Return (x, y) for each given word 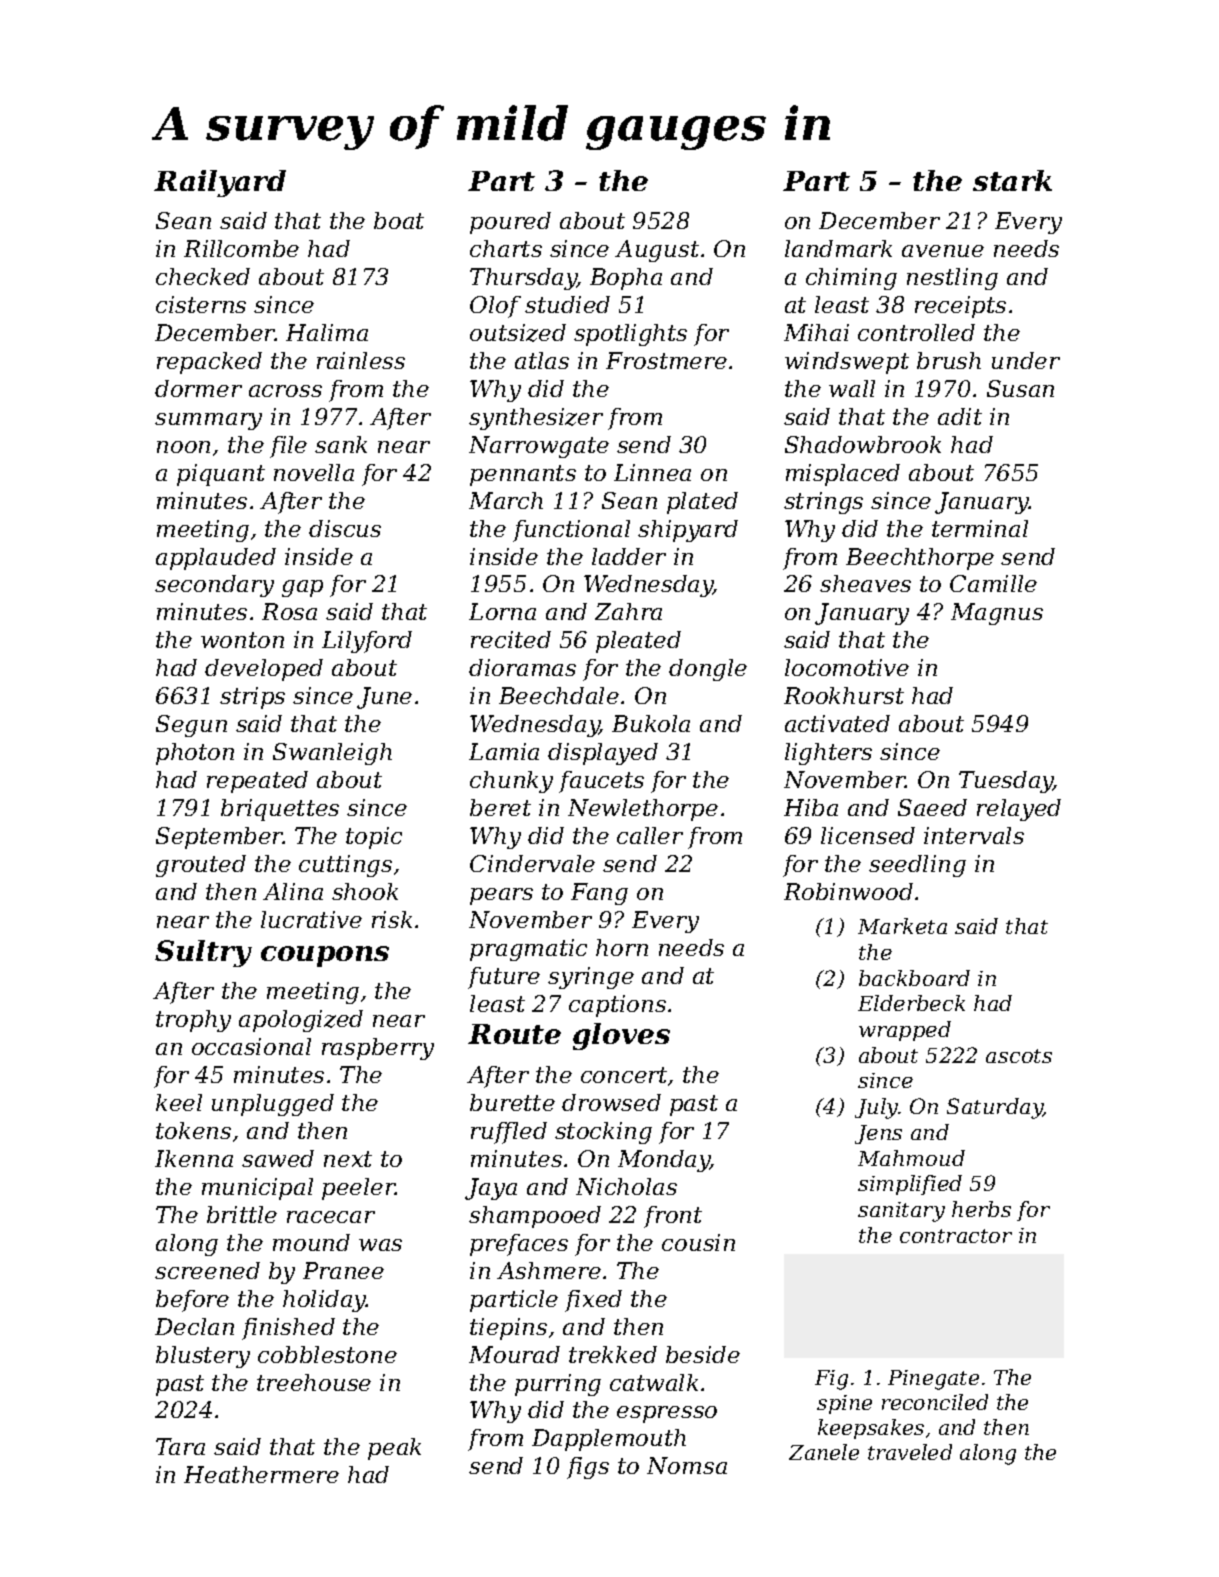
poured (510, 223)
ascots (1019, 1056)
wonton (242, 640)
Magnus (997, 614)
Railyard (220, 183)
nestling (952, 279)
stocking (603, 1133)
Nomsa (687, 1465)
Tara (180, 1446)
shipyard (688, 531)
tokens (193, 1130)
